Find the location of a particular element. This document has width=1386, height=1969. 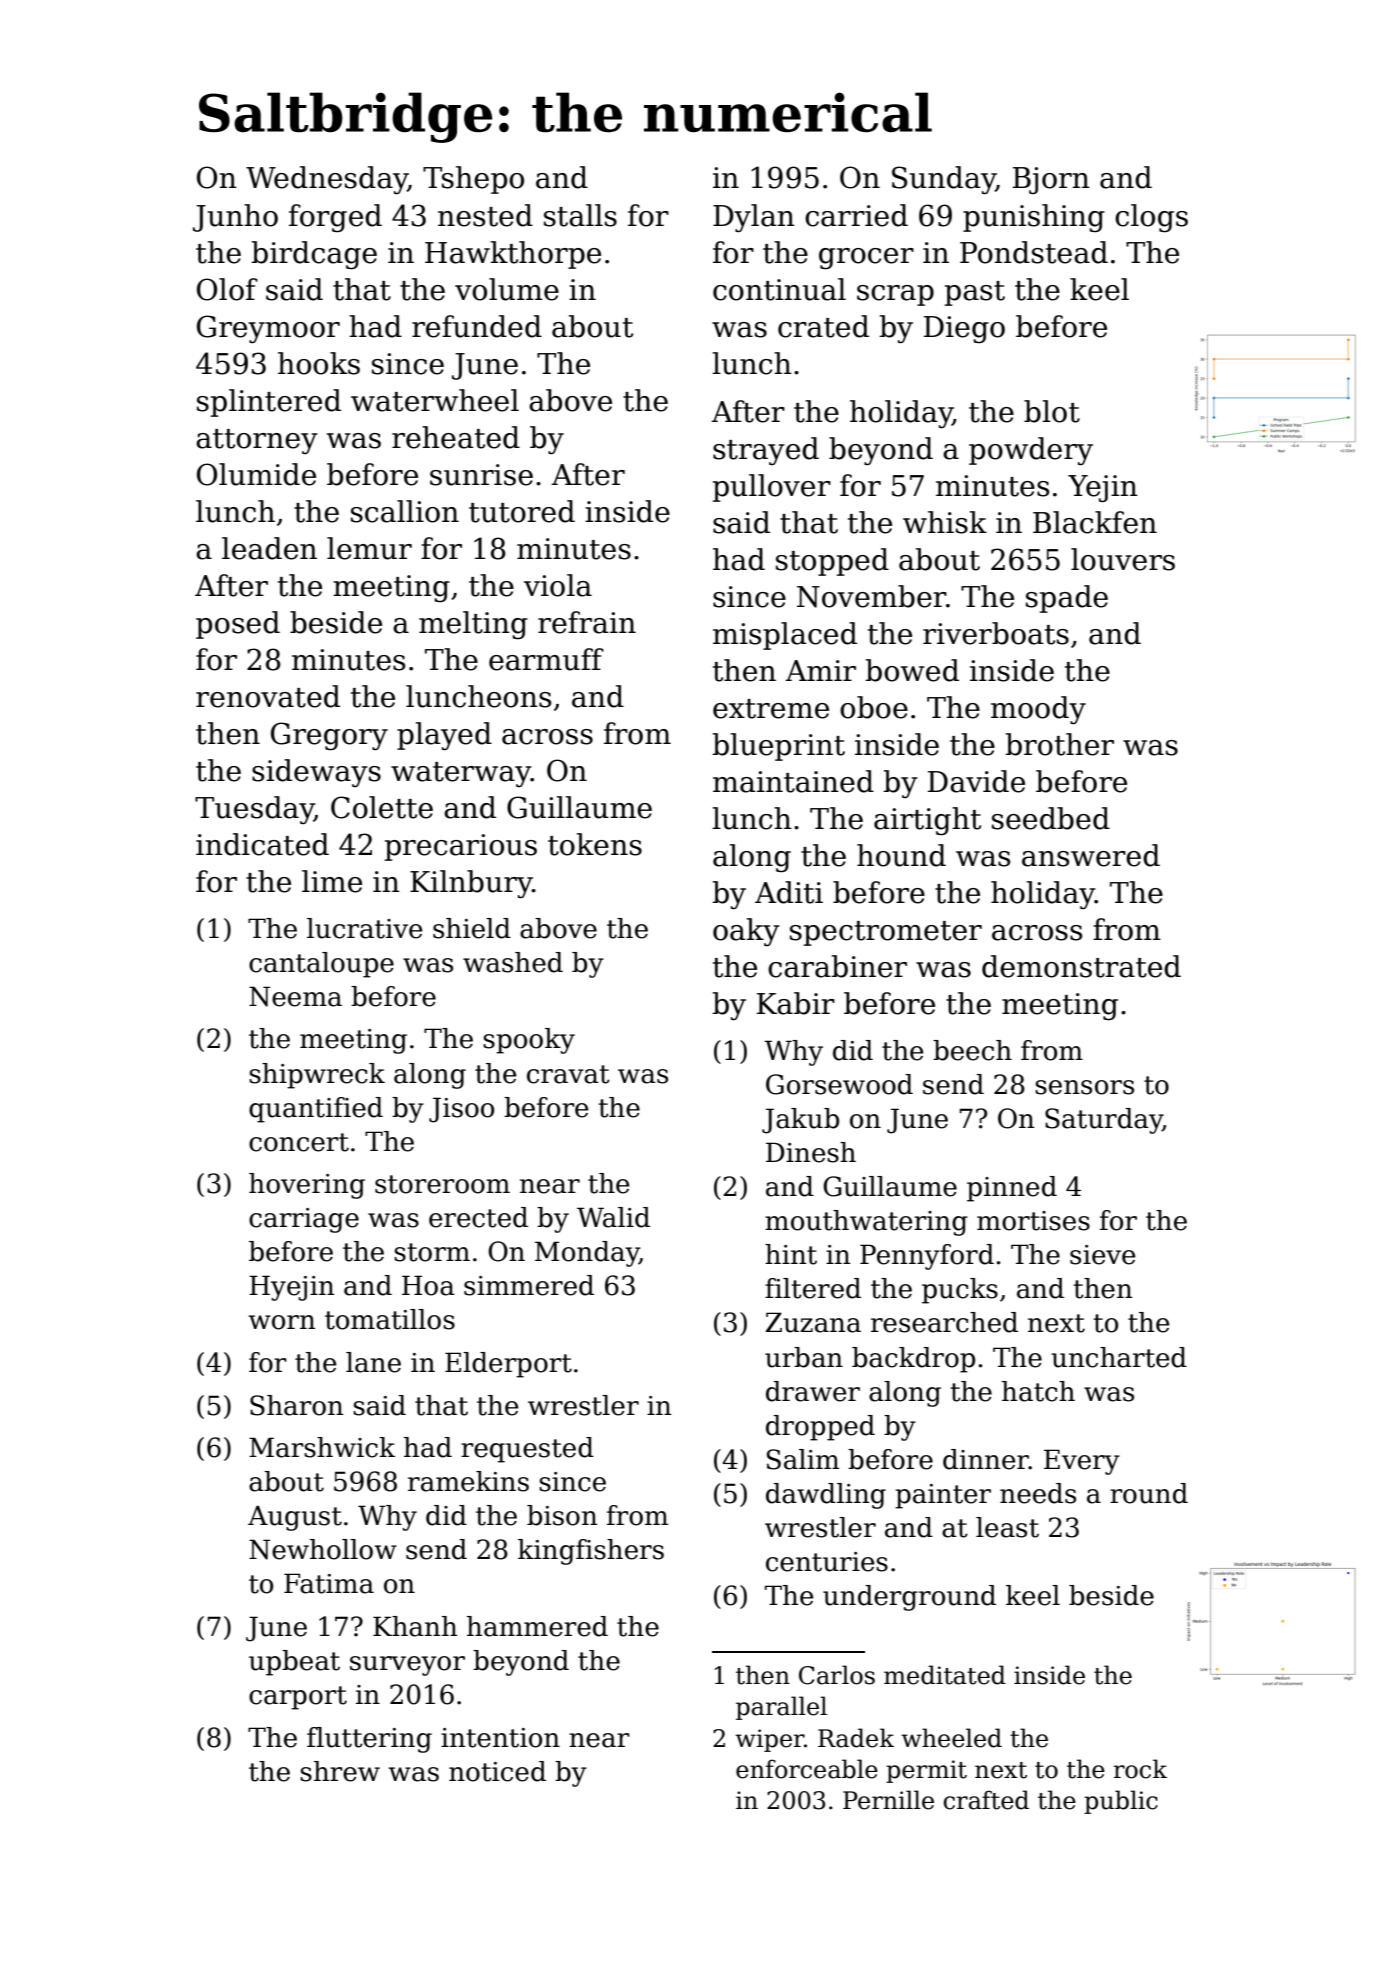

crated is located at coordinates (823, 326).
